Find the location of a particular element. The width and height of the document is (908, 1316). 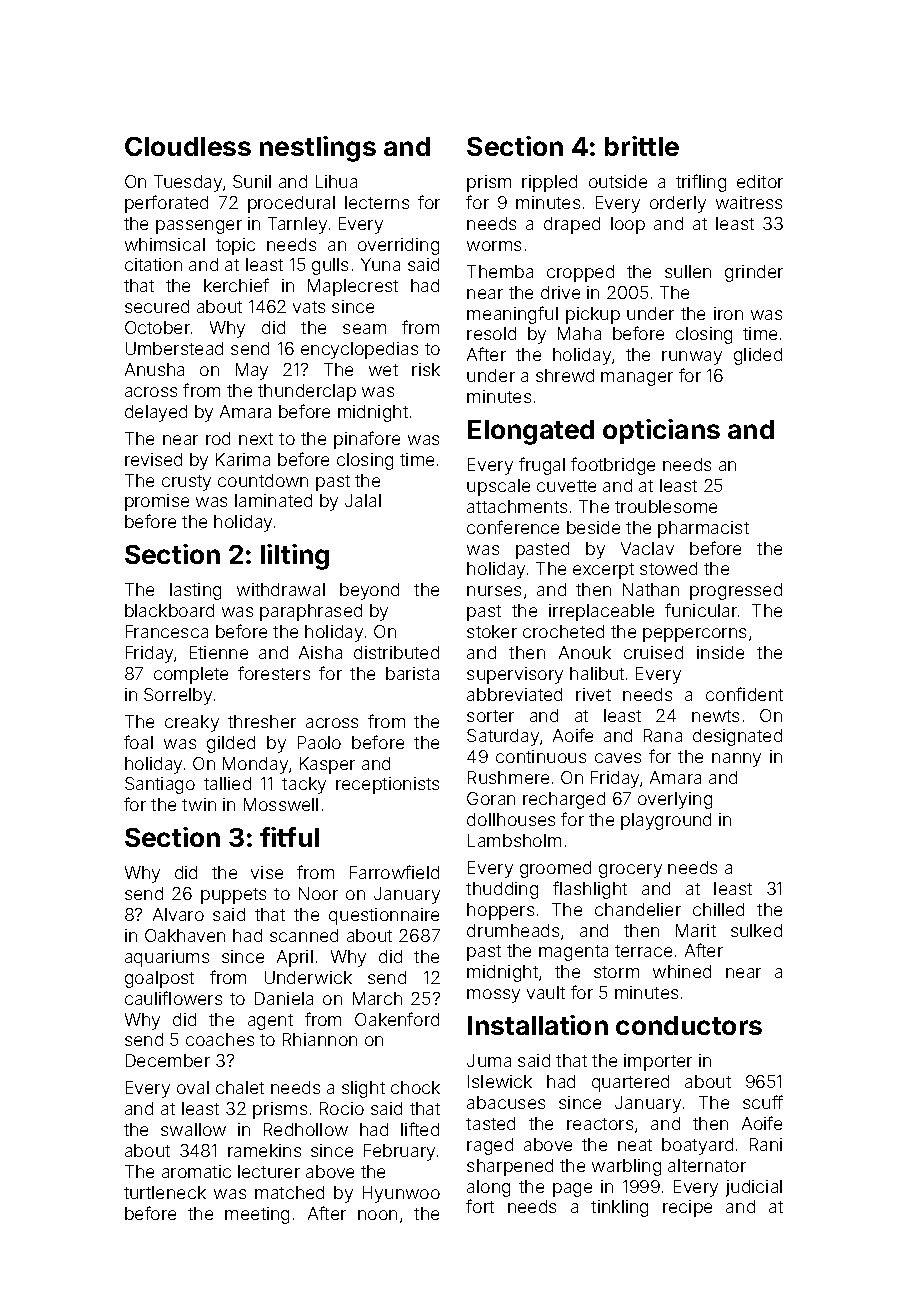

meeting is located at coordinates (257, 1215).
